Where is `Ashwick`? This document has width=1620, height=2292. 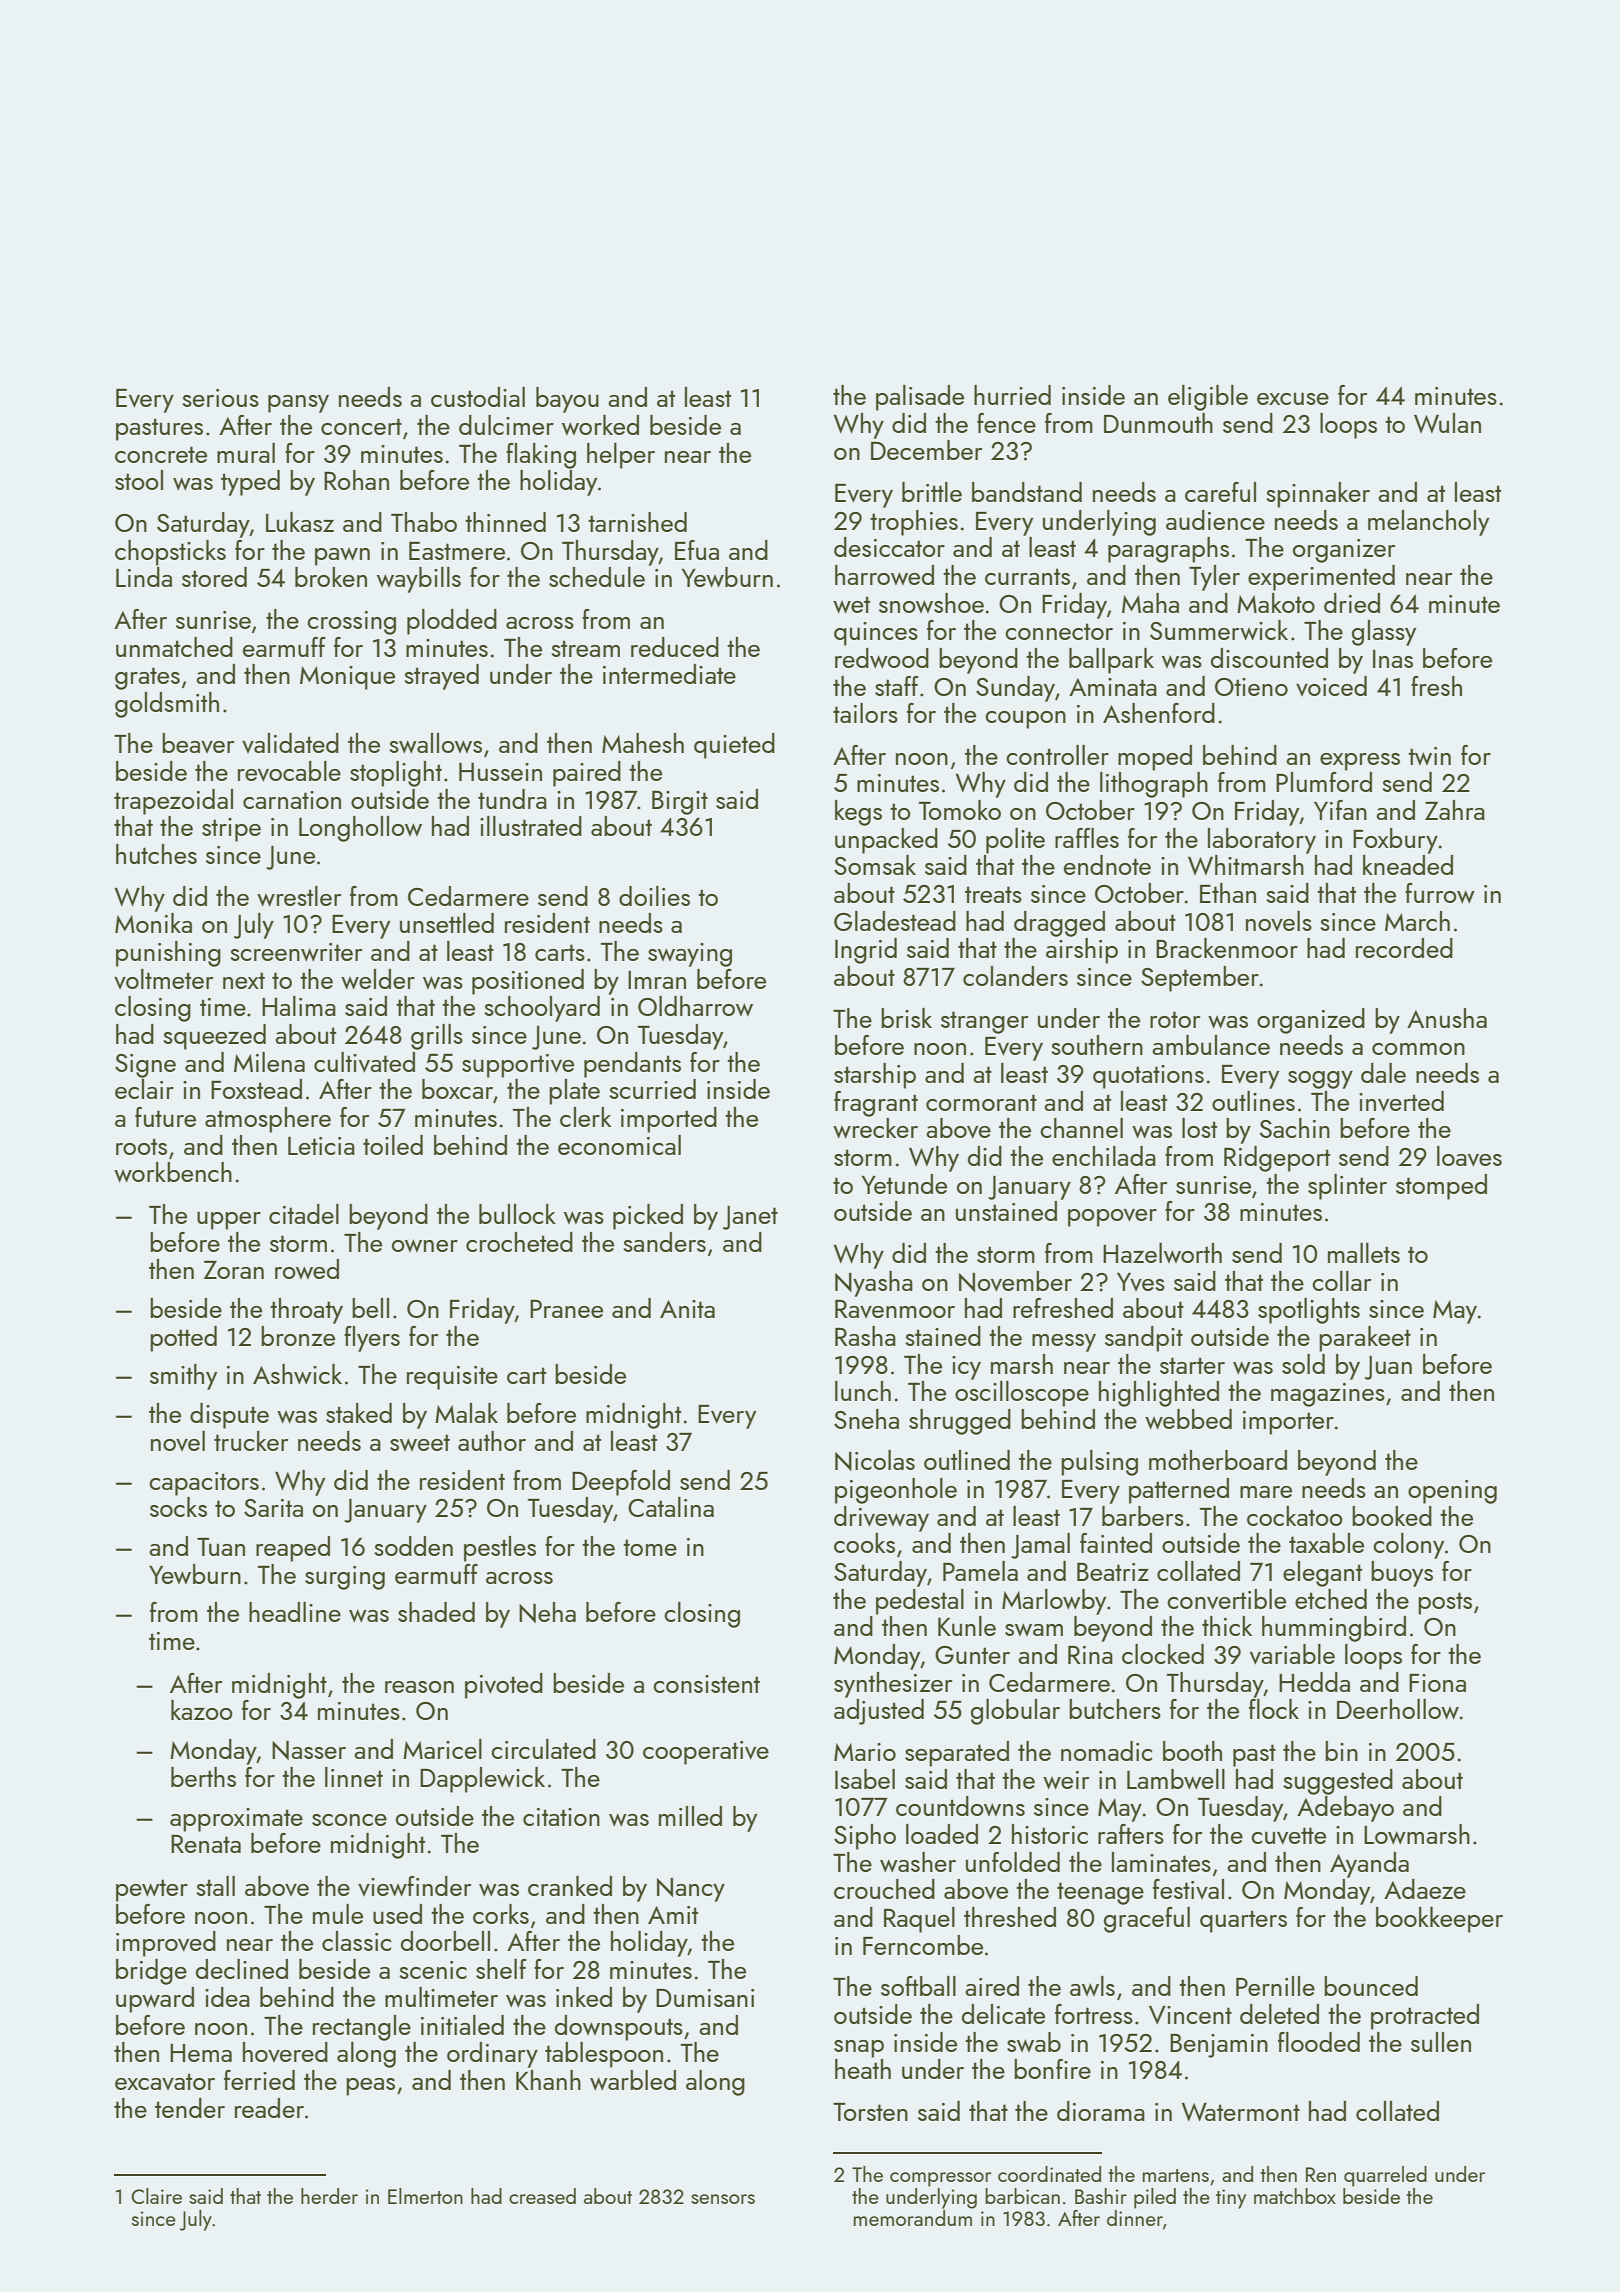 Ashwick is located at coordinates (297, 1374).
